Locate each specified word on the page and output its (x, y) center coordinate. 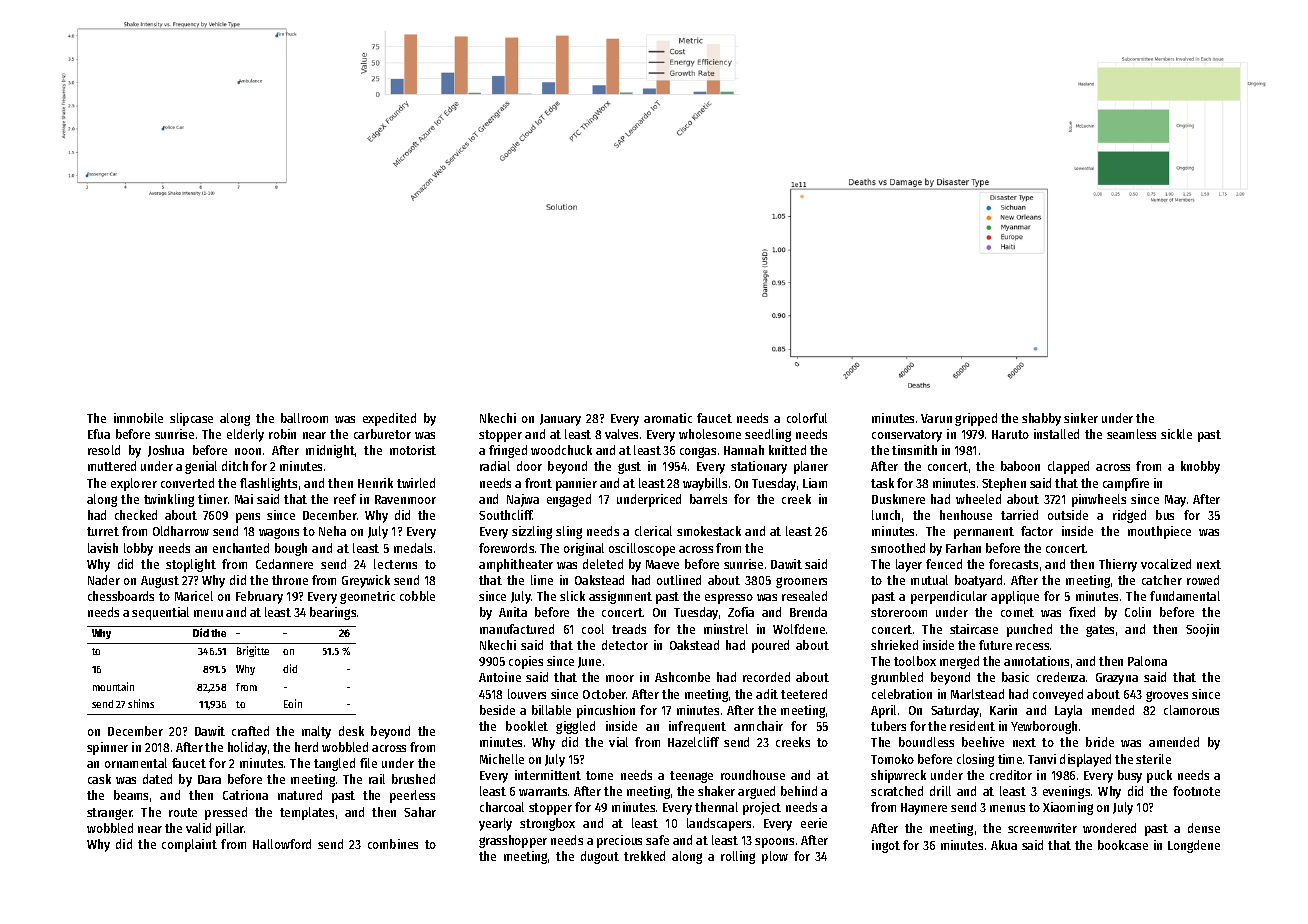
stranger (110, 814)
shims (141, 703)
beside (497, 710)
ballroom (304, 418)
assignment (620, 597)
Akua (1004, 845)
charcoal (502, 807)
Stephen (1004, 484)
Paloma (1147, 661)
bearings (333, 613)
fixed (1082, 612)
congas (698, 452)
